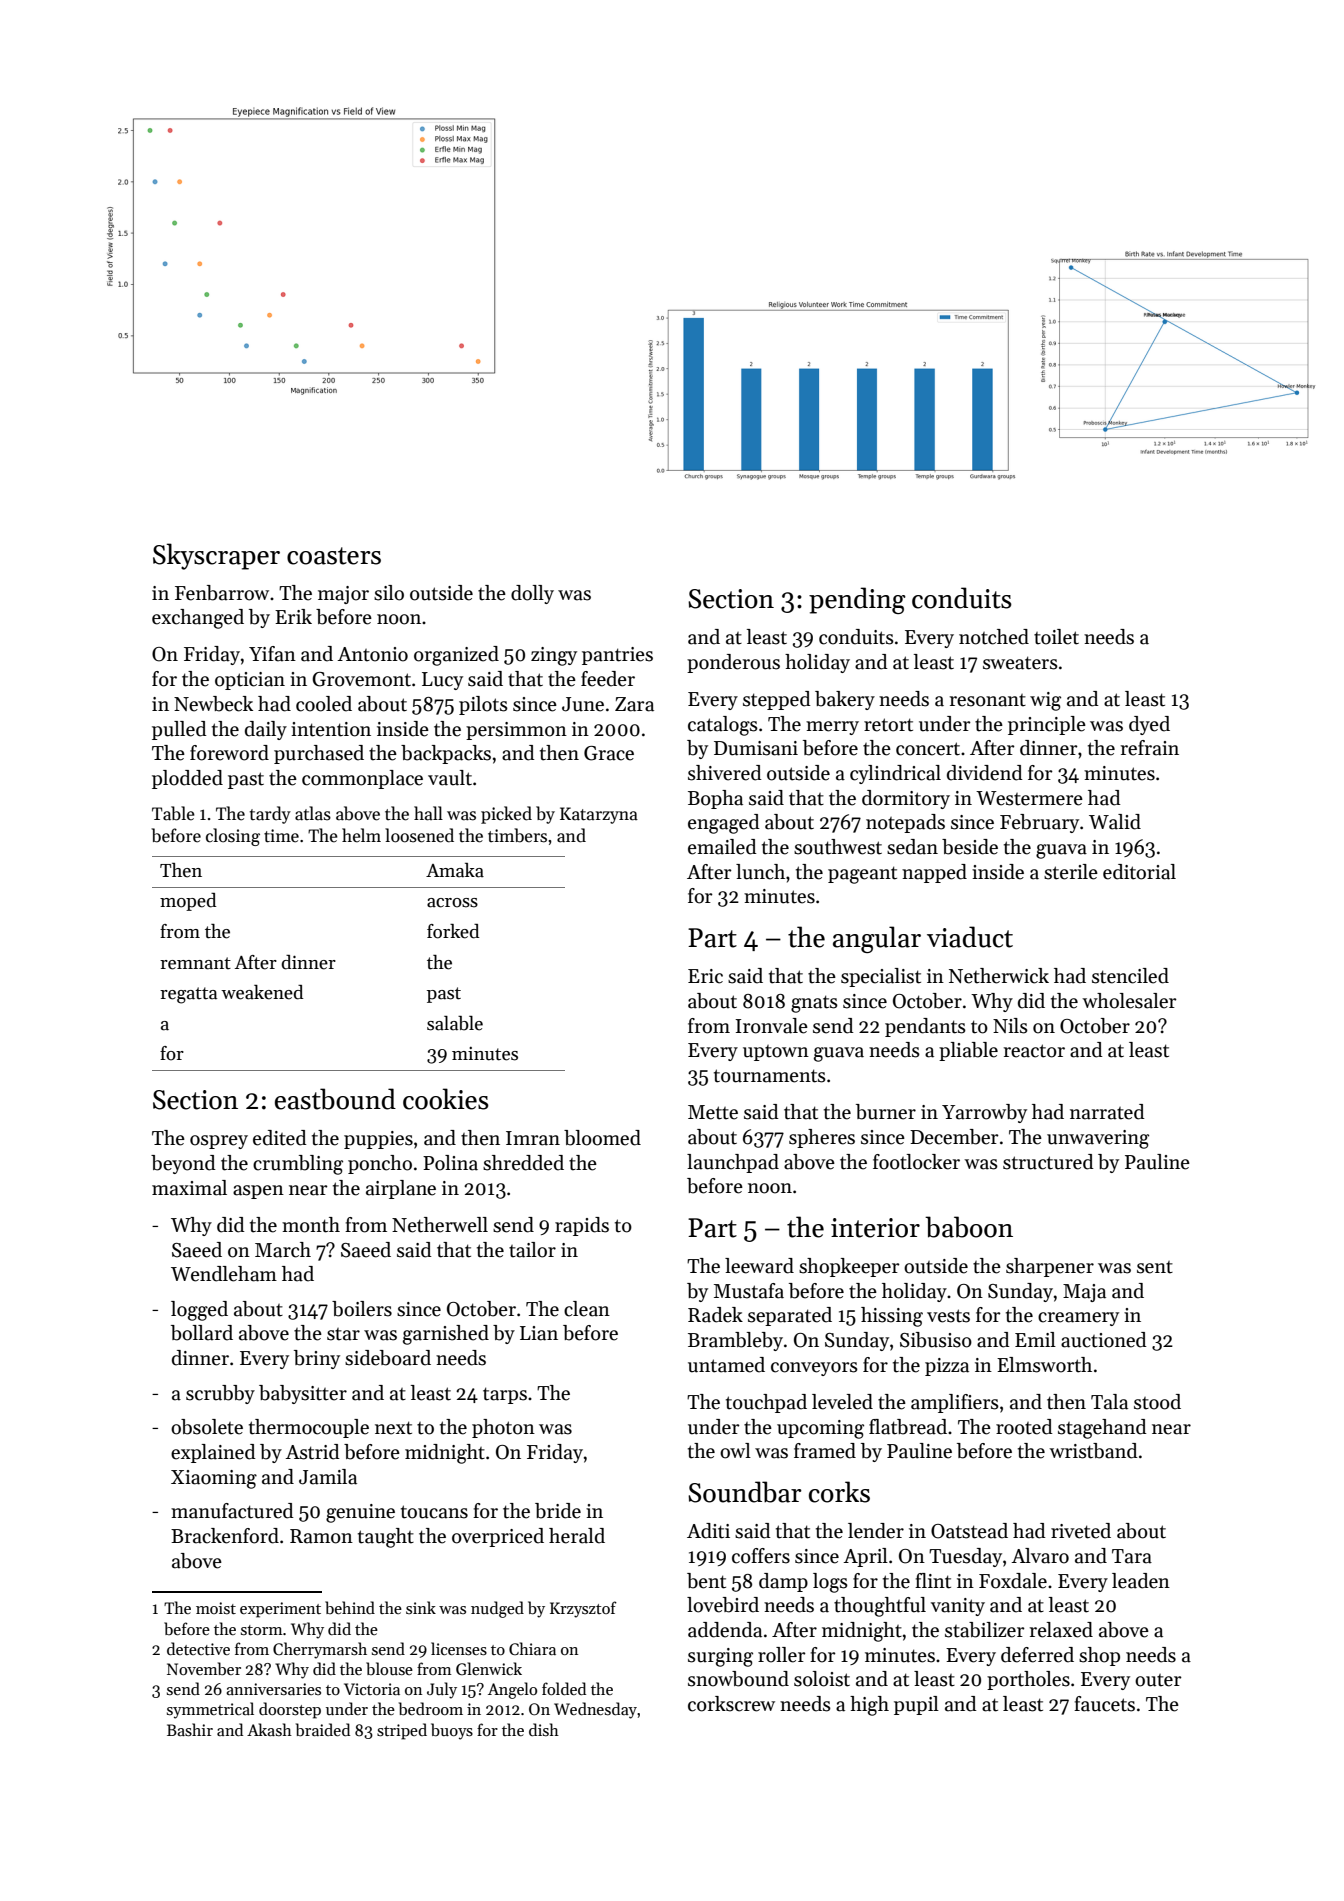 This image has width=1344, height=1901. I want to click on edited, so click(280, 1138).
